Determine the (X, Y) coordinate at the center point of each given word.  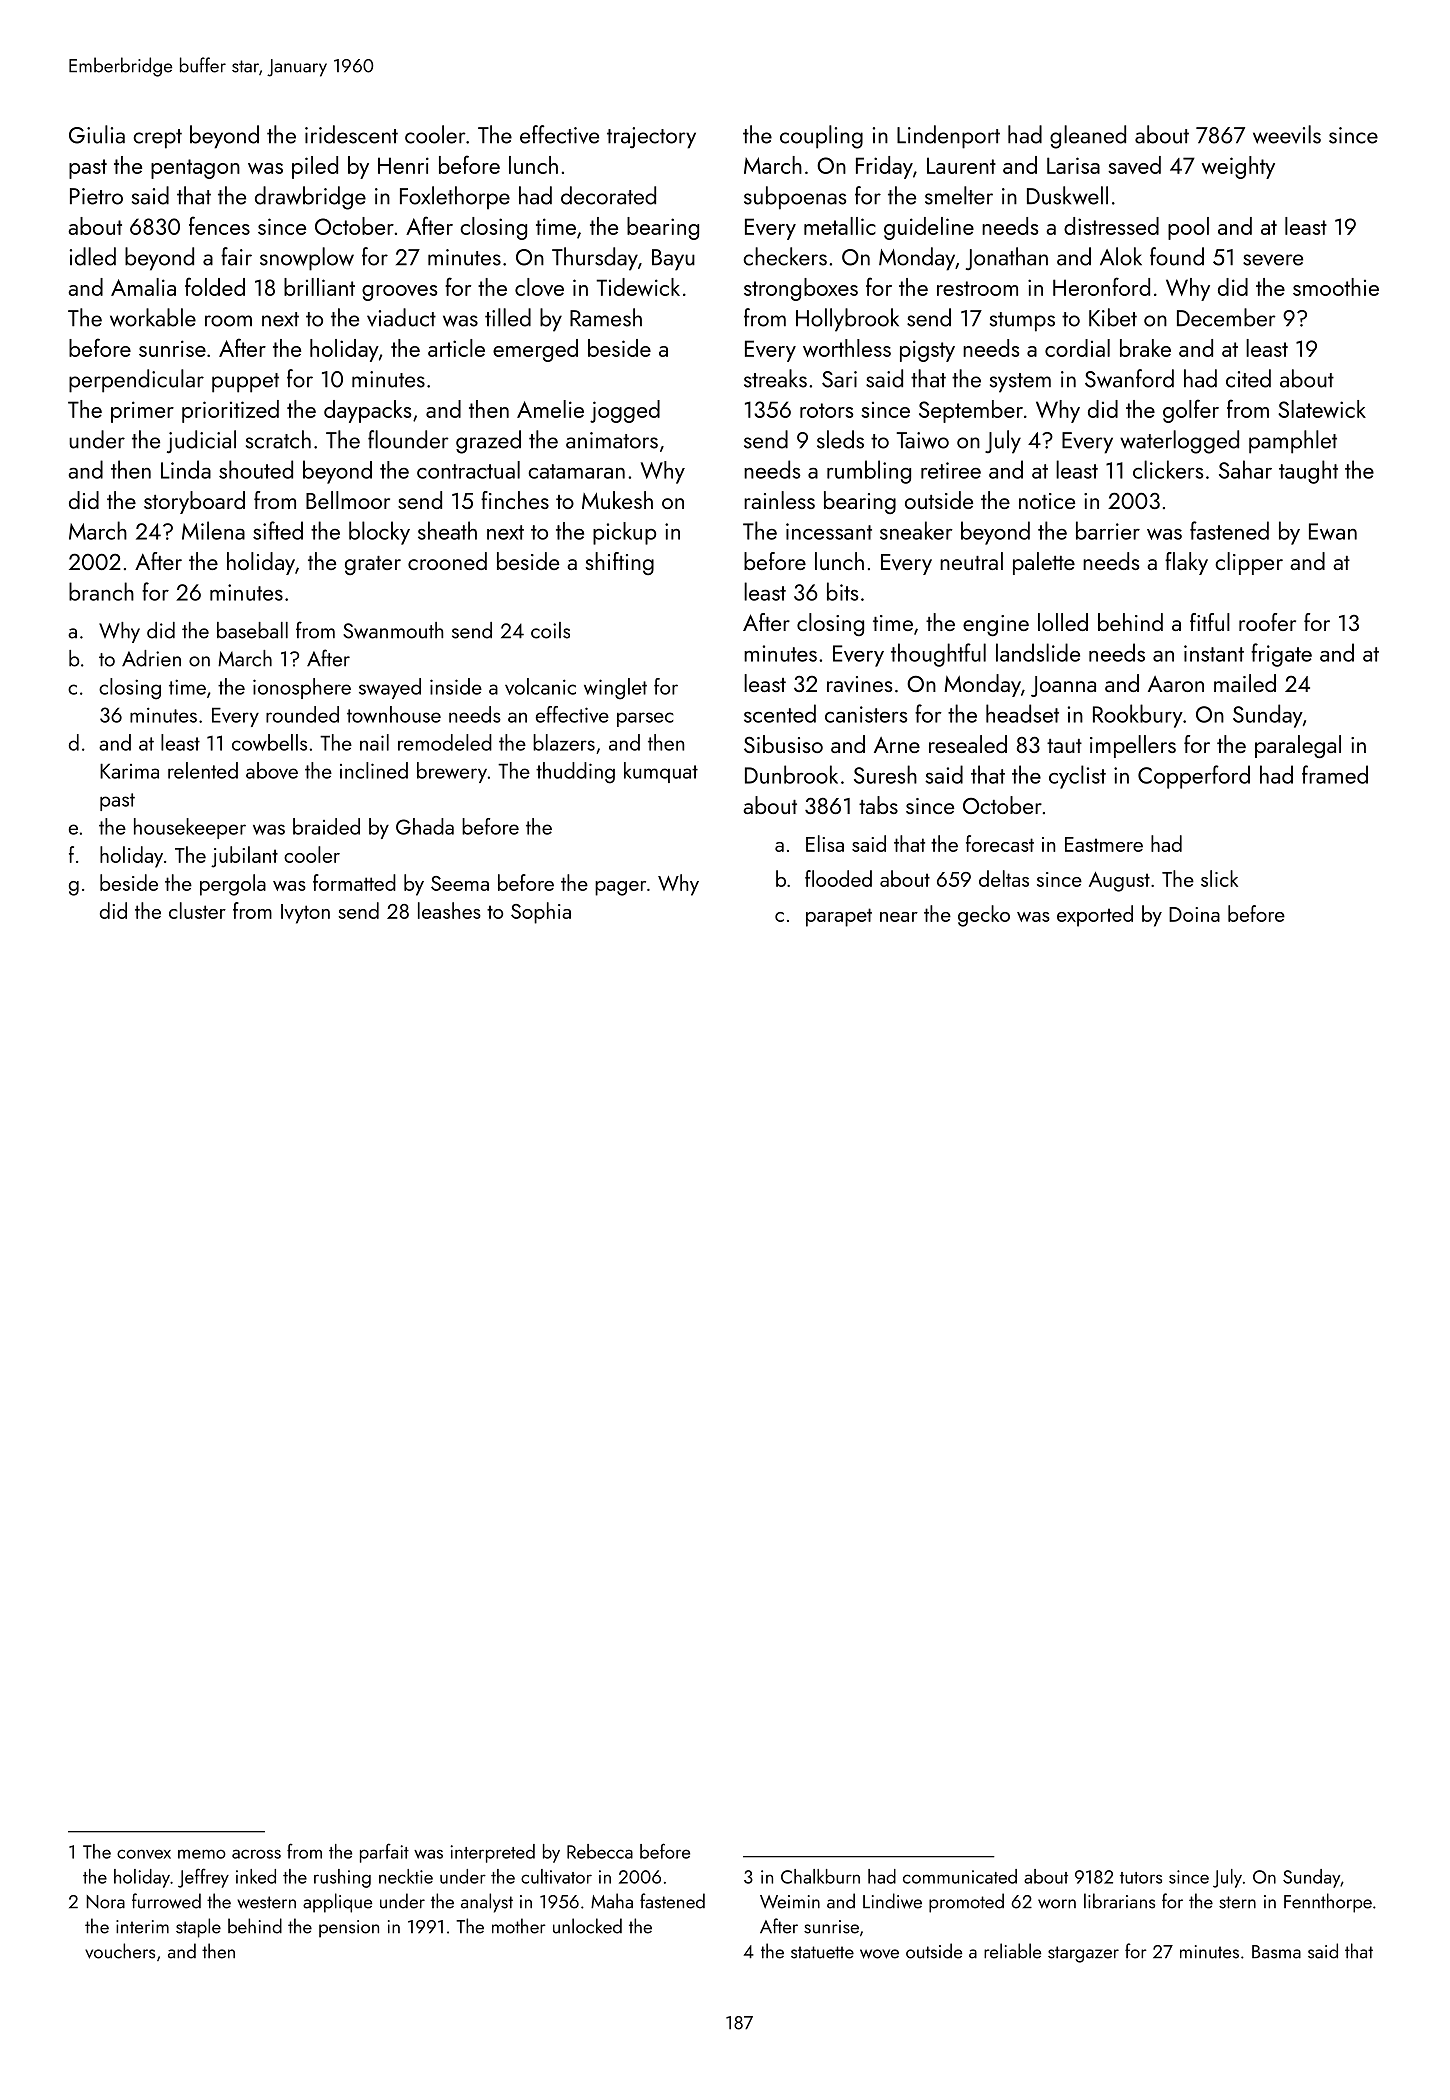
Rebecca (600, 1851)
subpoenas (795, 198)
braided (326, 826)
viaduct (401, 317)
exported (1095, 916)
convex (144, 1854)
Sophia (541, 913)
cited (1248, 378)
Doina (1194, 914)
